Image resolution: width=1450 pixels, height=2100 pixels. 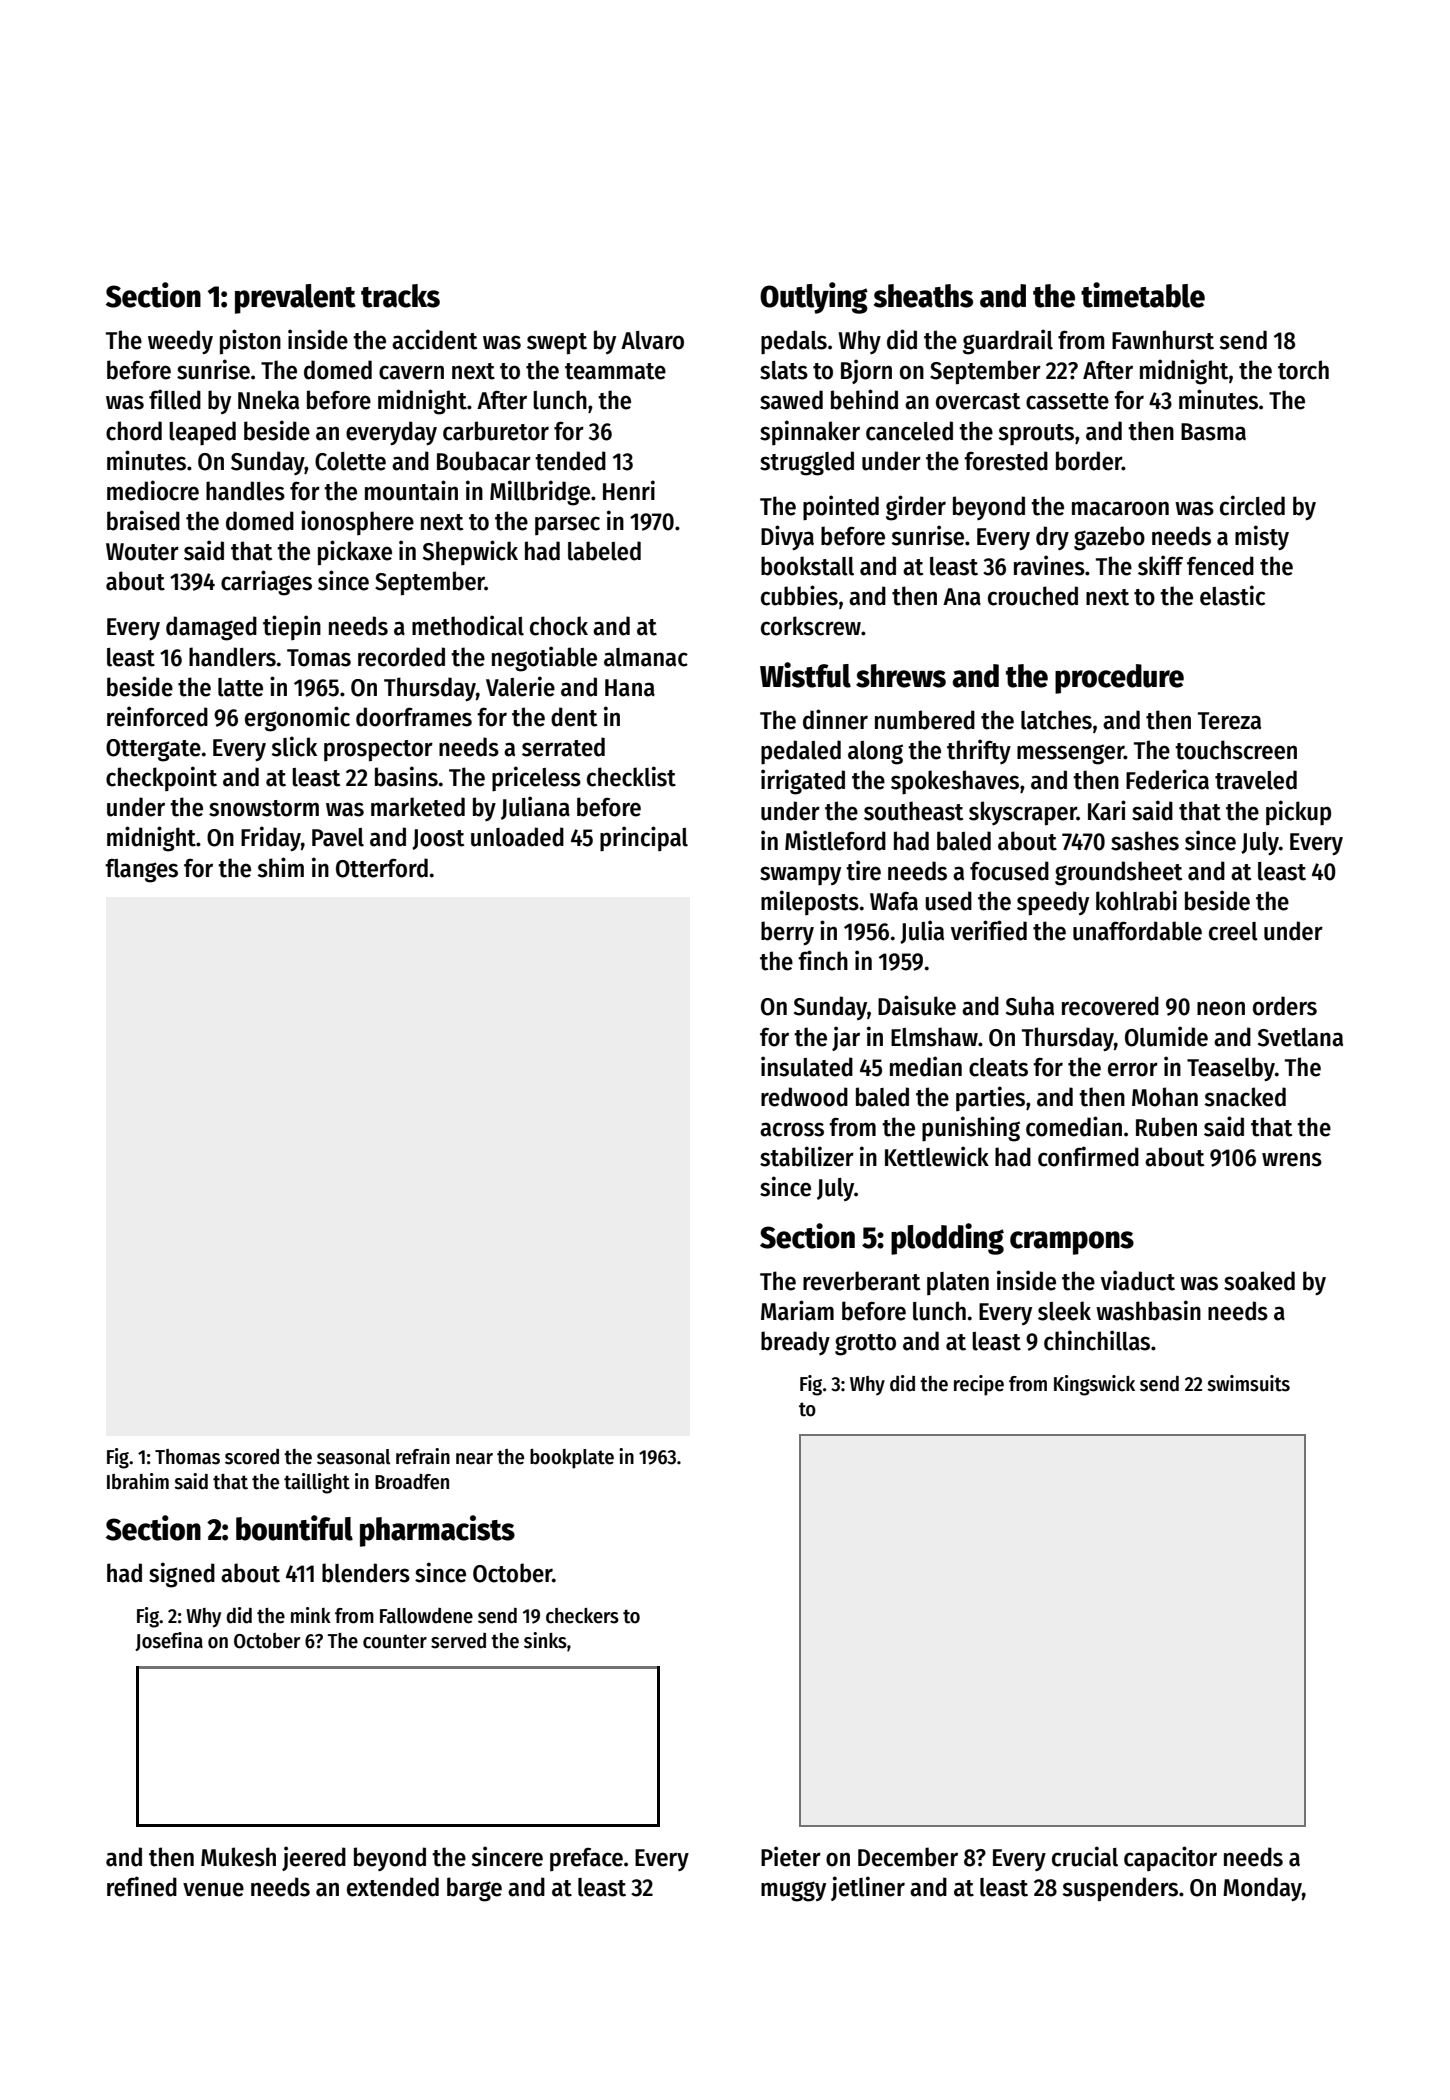 What do you see at coordinates (807, 1156) in the screenshot?
I see `stabilizer` at bounding box center [807, 1156].
